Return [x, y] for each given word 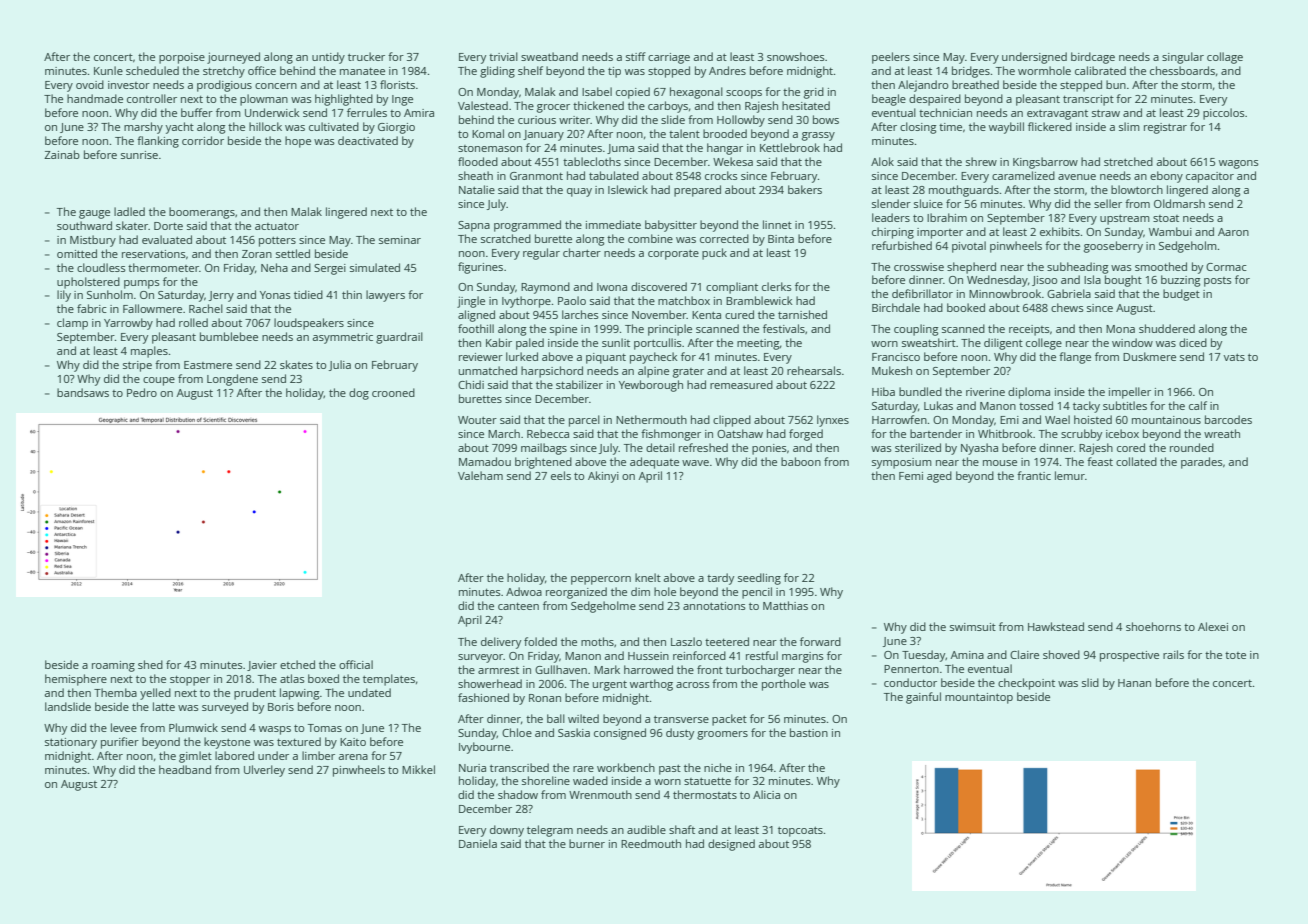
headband [185, 769]
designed [731, 845]
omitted [77, 253]
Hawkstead [1056, 626]
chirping [893, 233]
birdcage [1093, 58]
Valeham [480, 475]
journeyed [233, 58]
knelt [648, 577]
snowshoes [796, 56]
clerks [777, 286]
